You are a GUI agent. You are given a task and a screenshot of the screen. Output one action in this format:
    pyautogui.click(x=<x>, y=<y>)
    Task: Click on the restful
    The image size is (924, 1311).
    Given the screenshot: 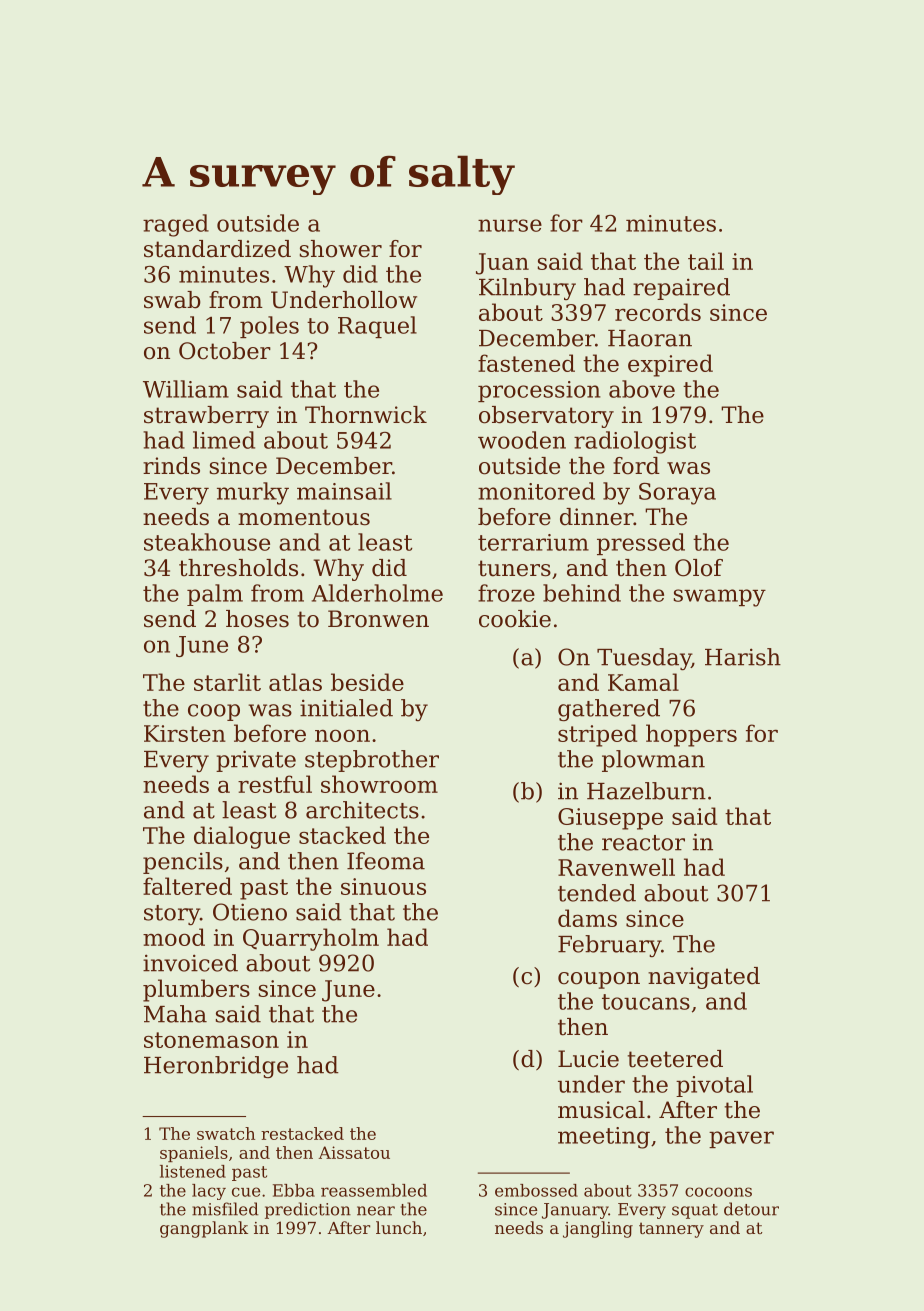 What is the action you would take?
    pyautogui.click(x=275, y=784)
